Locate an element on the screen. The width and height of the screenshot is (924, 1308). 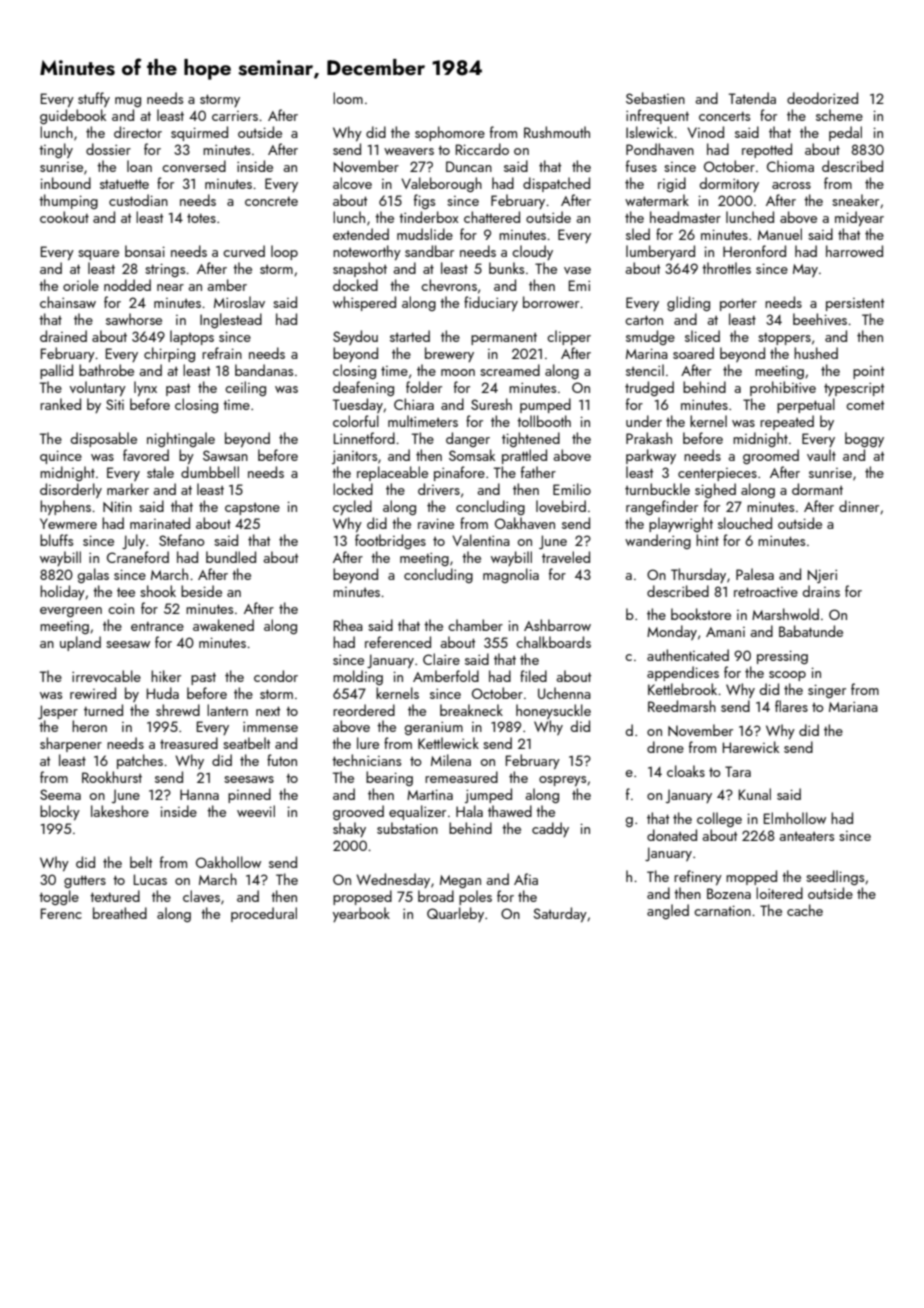
technicians is located at coordinates (366, 760).
